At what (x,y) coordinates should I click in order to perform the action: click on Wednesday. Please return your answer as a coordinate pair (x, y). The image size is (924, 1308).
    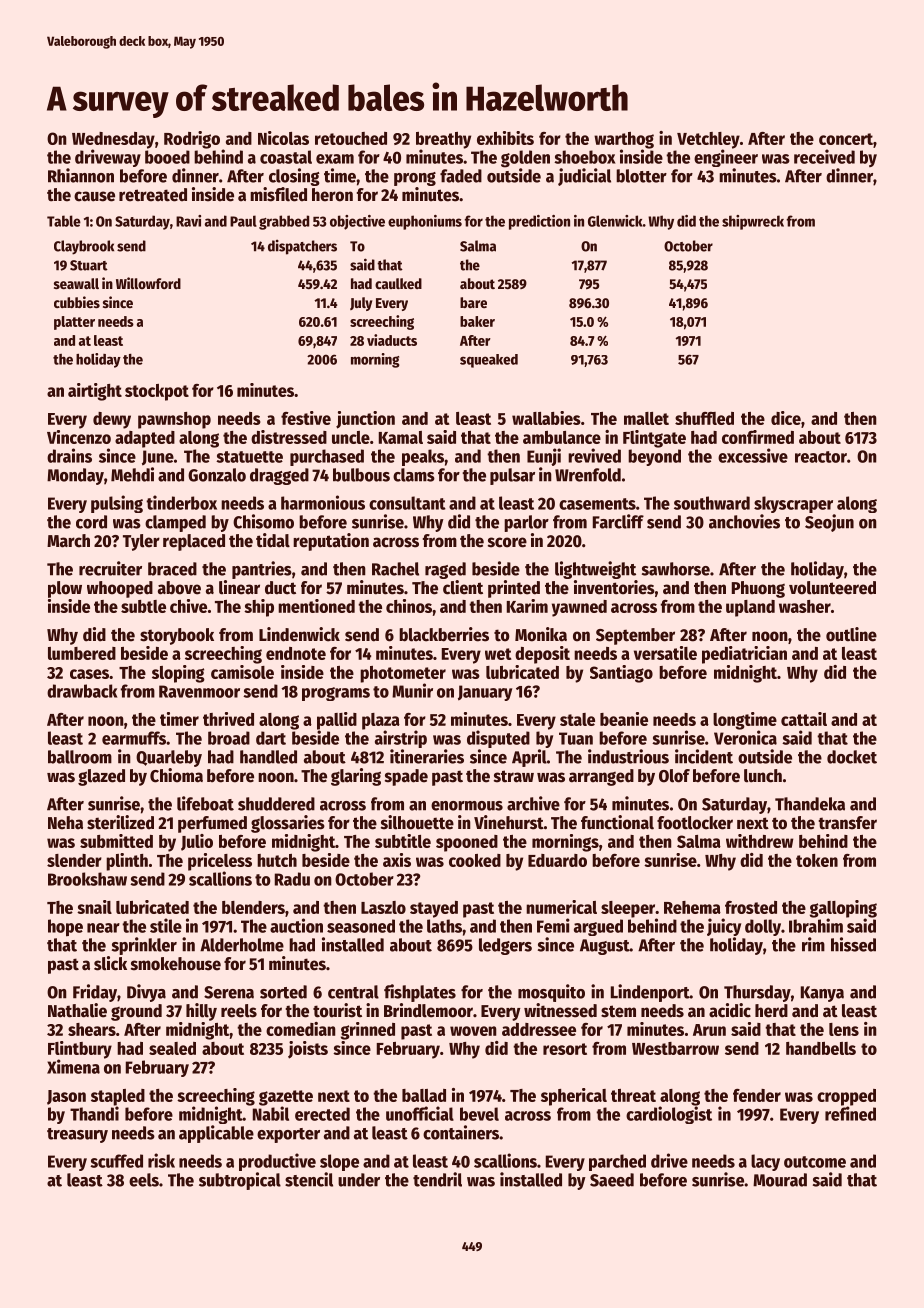
    Looking at the image, I should click on (113, 140).
